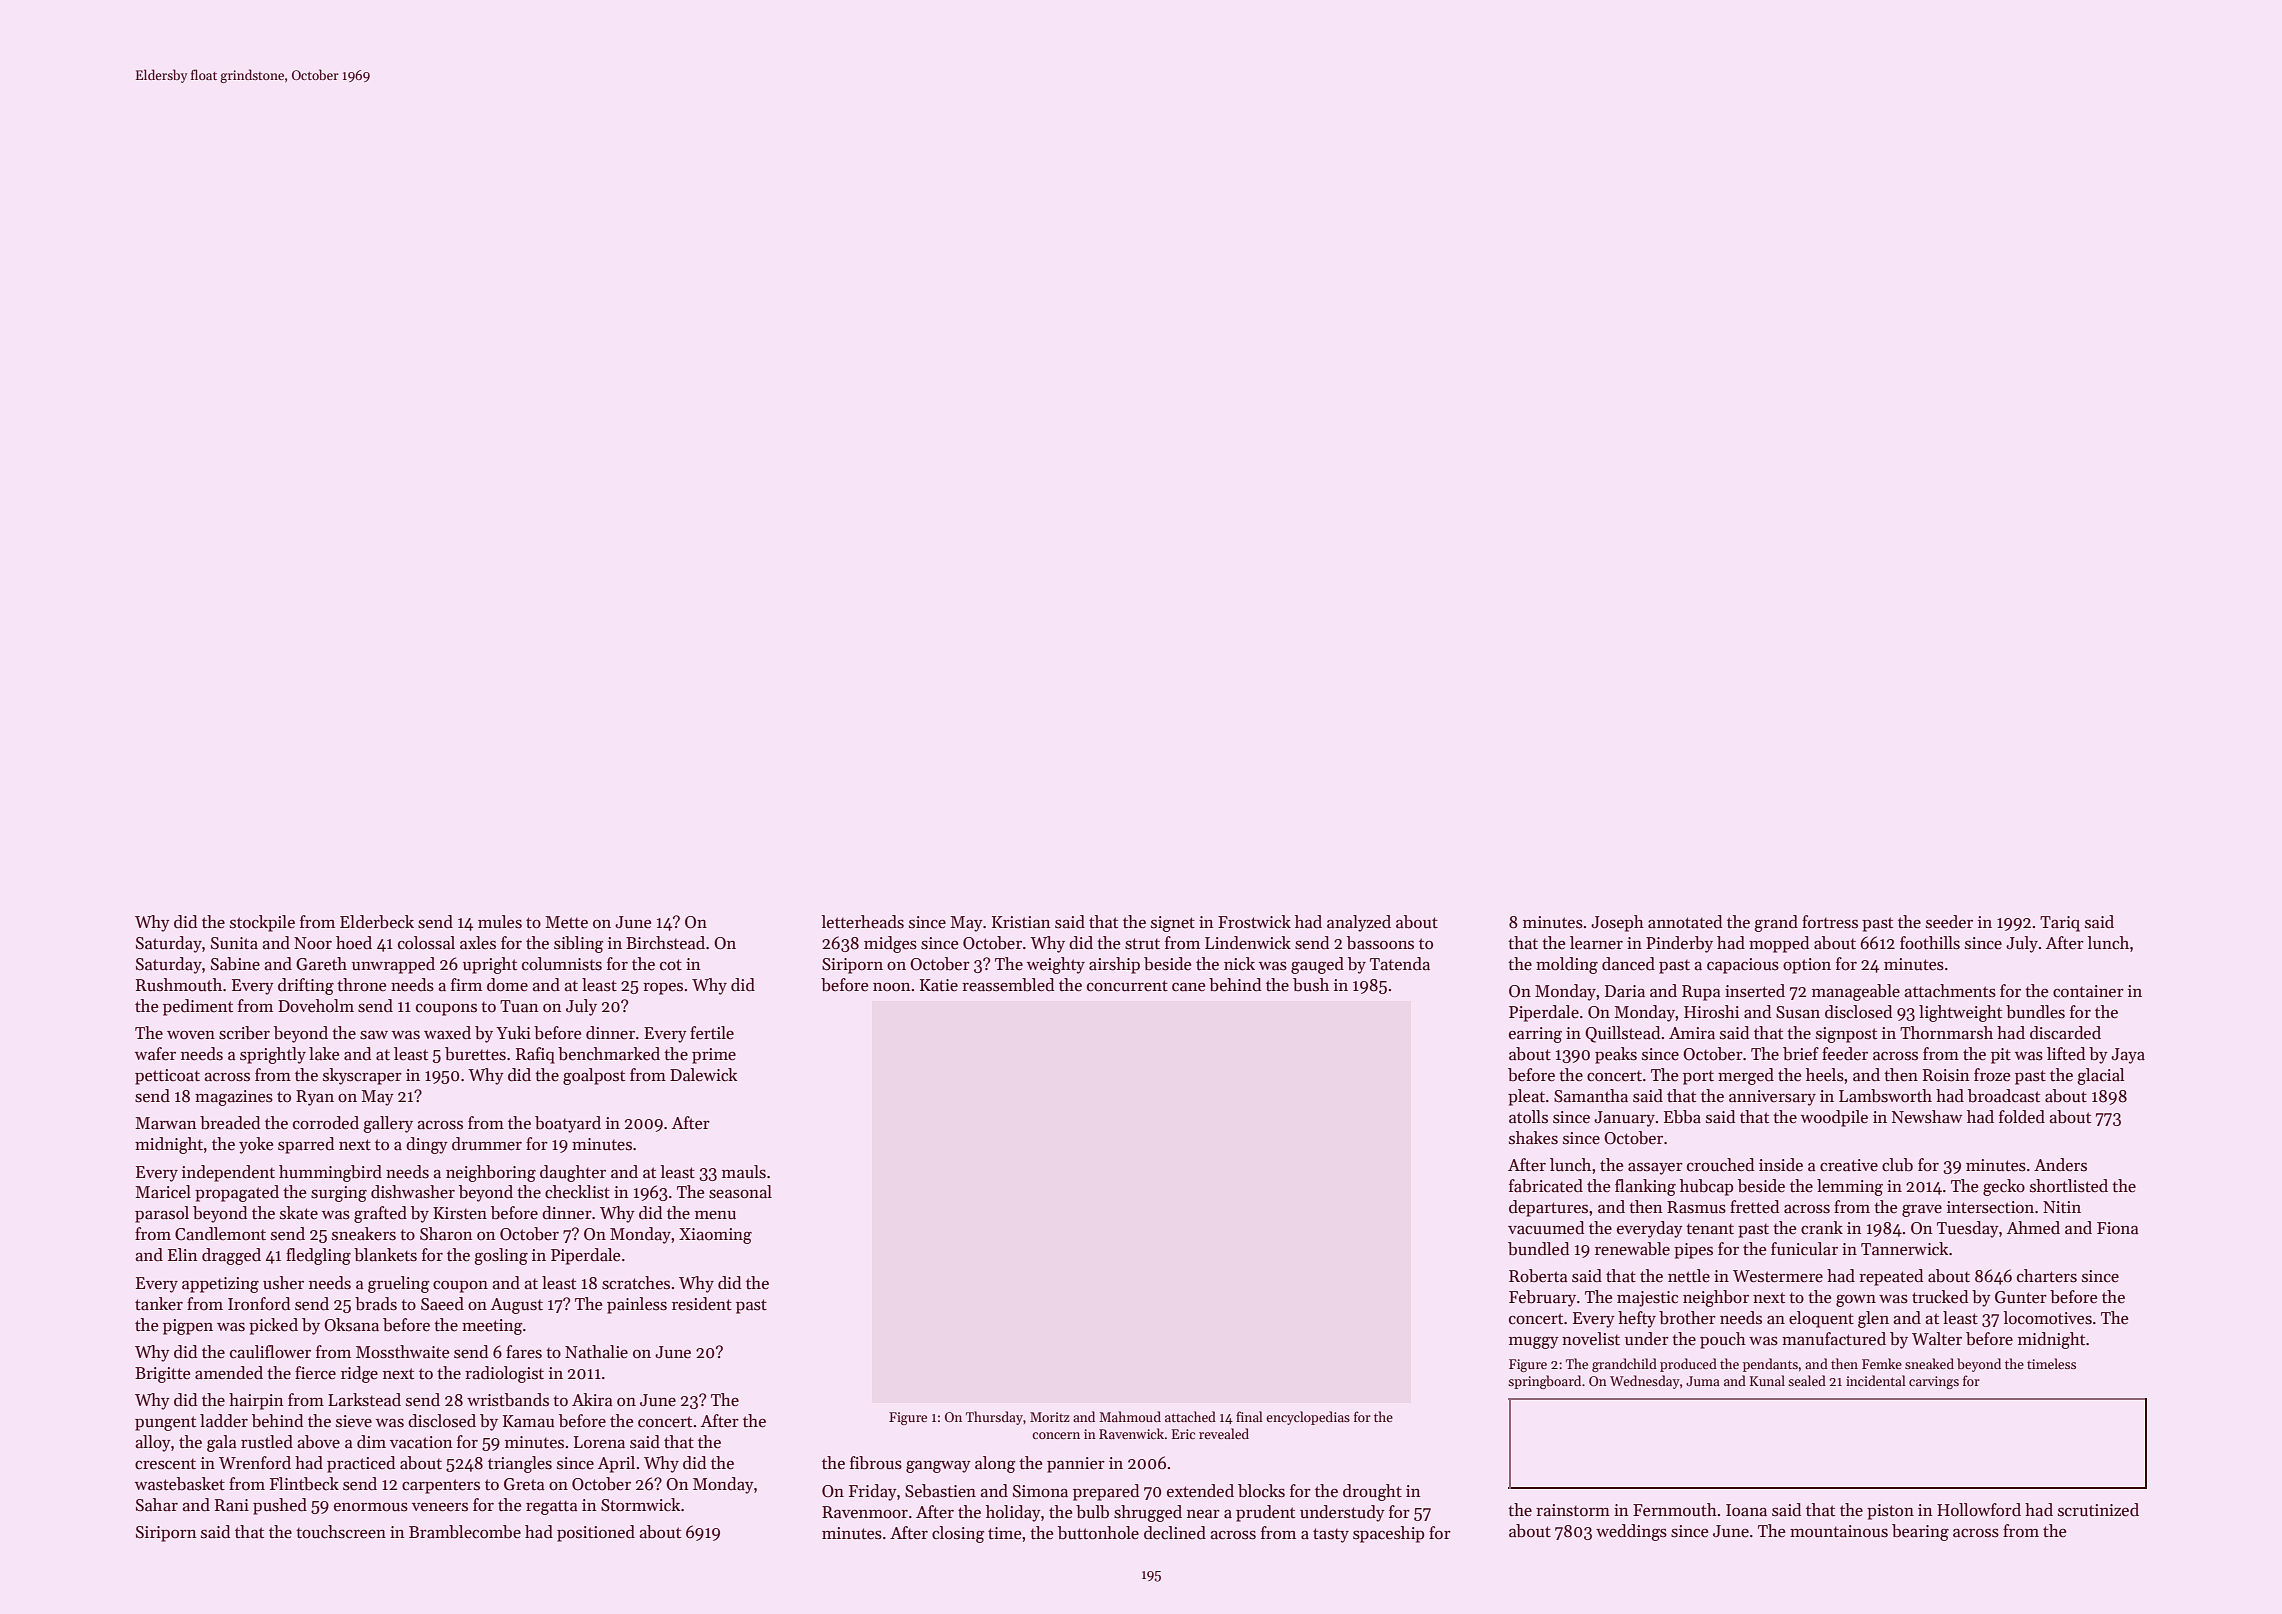  I want to click on Kristian, so click(1021, 922).
